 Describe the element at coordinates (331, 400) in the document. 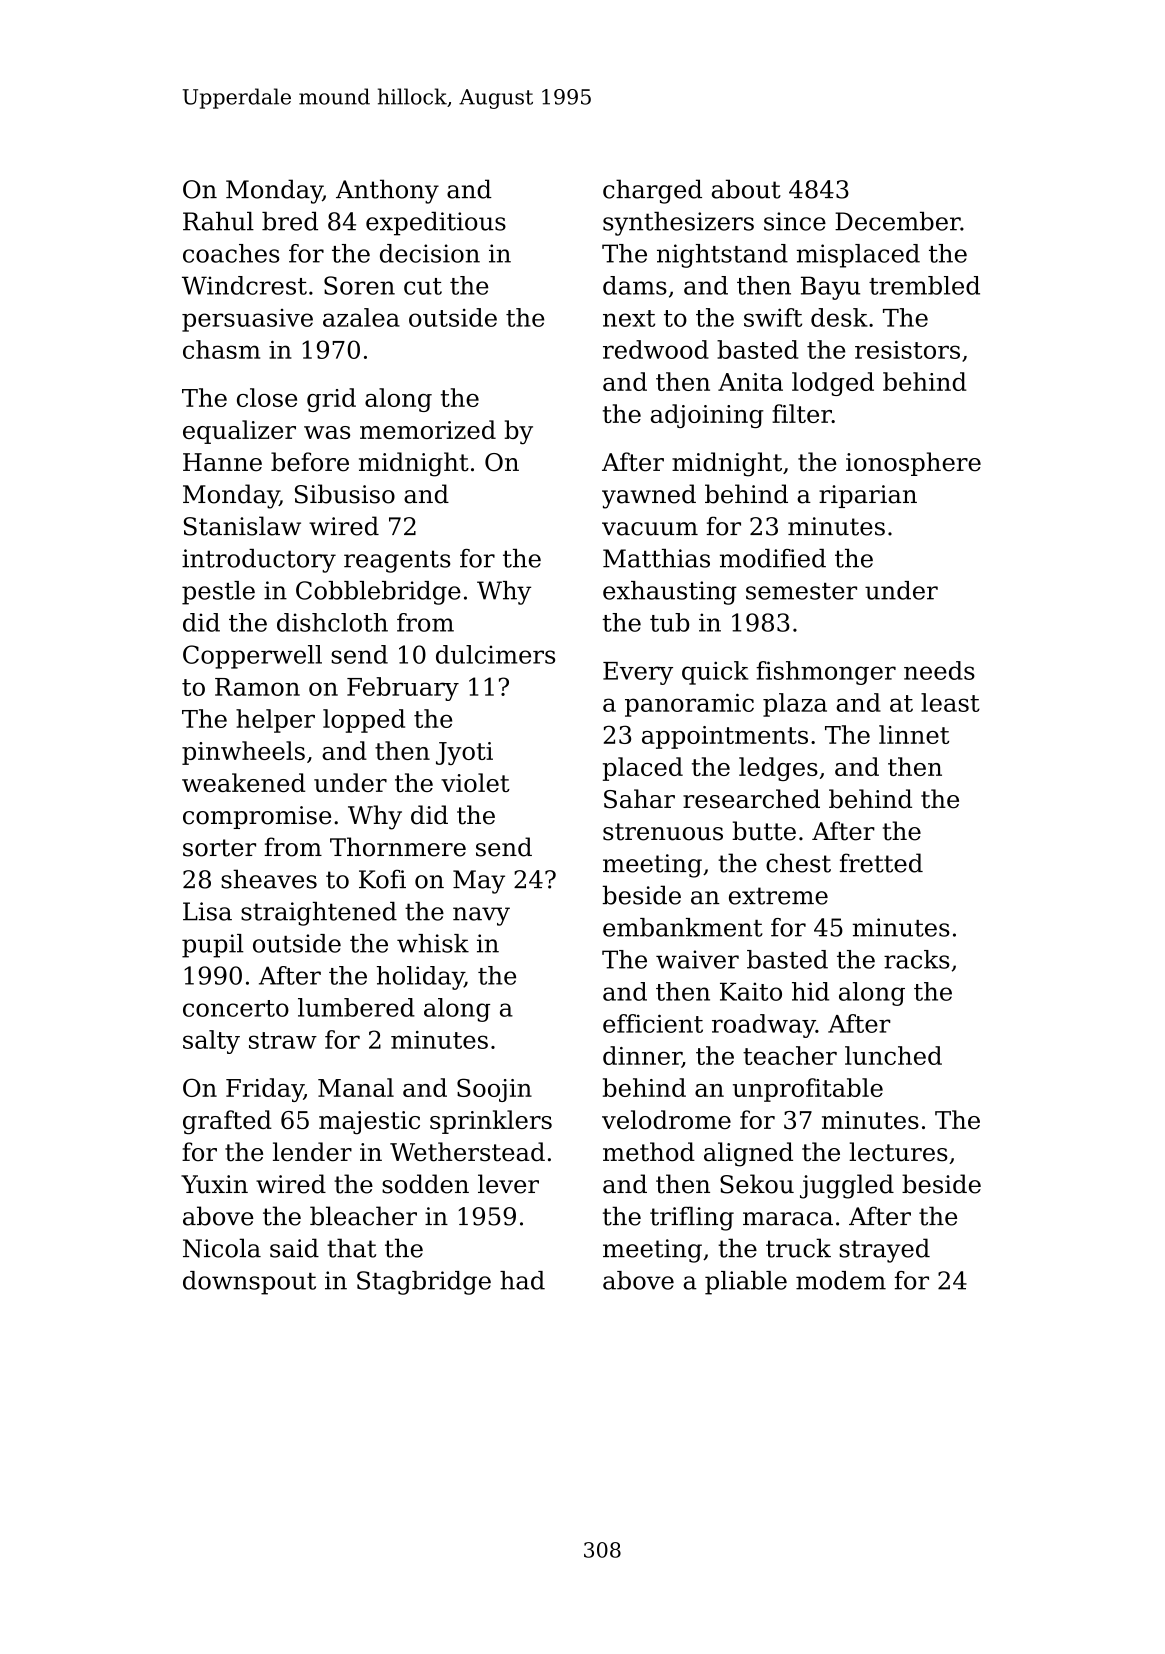

I see `grid` at that location.
